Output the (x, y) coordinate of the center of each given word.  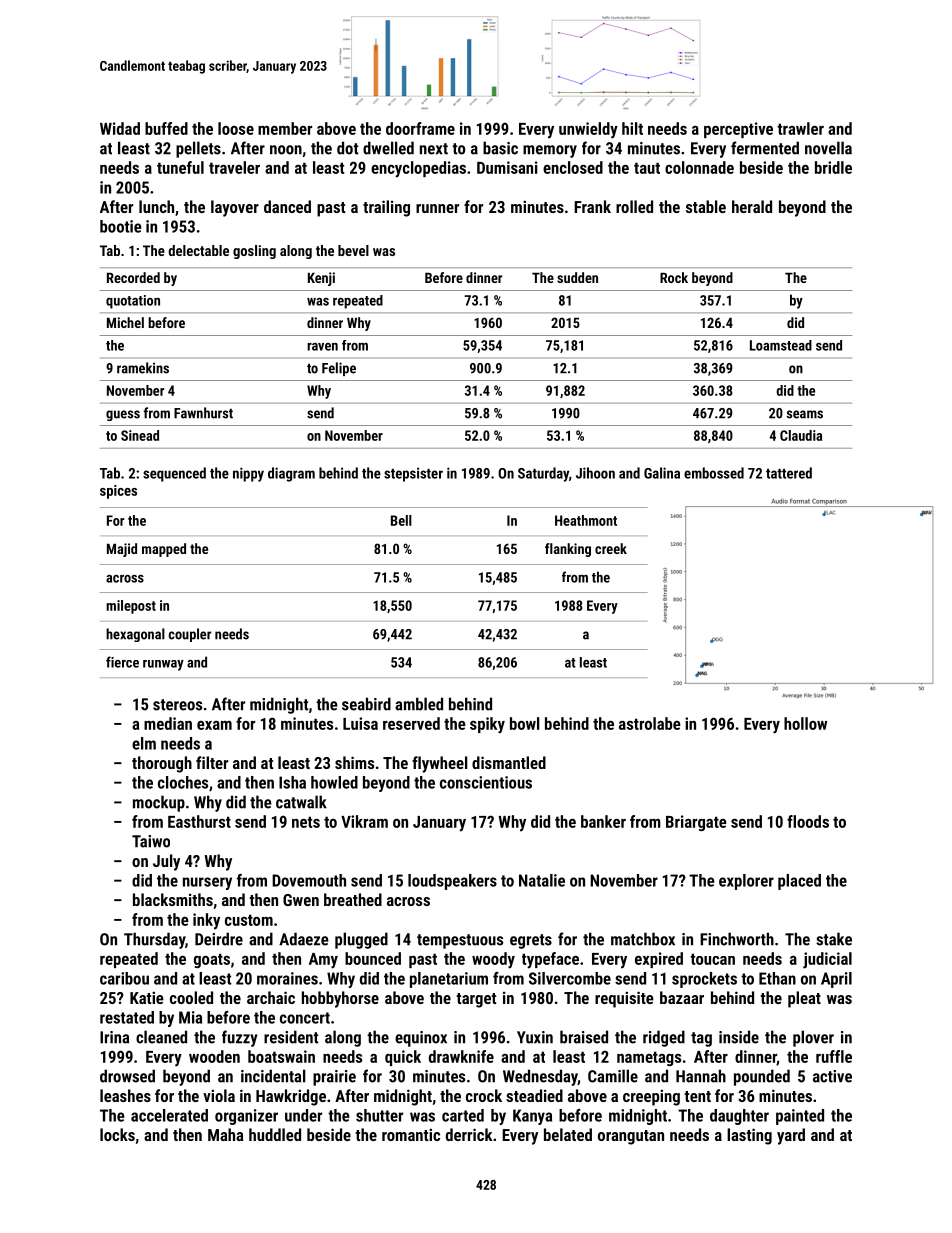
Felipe (339, 369)
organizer (246, 1117)
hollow (805, 723)
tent (697, 1096)
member (285, 128)
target (476, 1000)
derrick (469, 1134)
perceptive (738, 130)
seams (805, 414)
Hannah (701, 1076)
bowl (525, 723)
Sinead (140, 435)
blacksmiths (173, 899)
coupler (190, 635)
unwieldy (588, 130)
